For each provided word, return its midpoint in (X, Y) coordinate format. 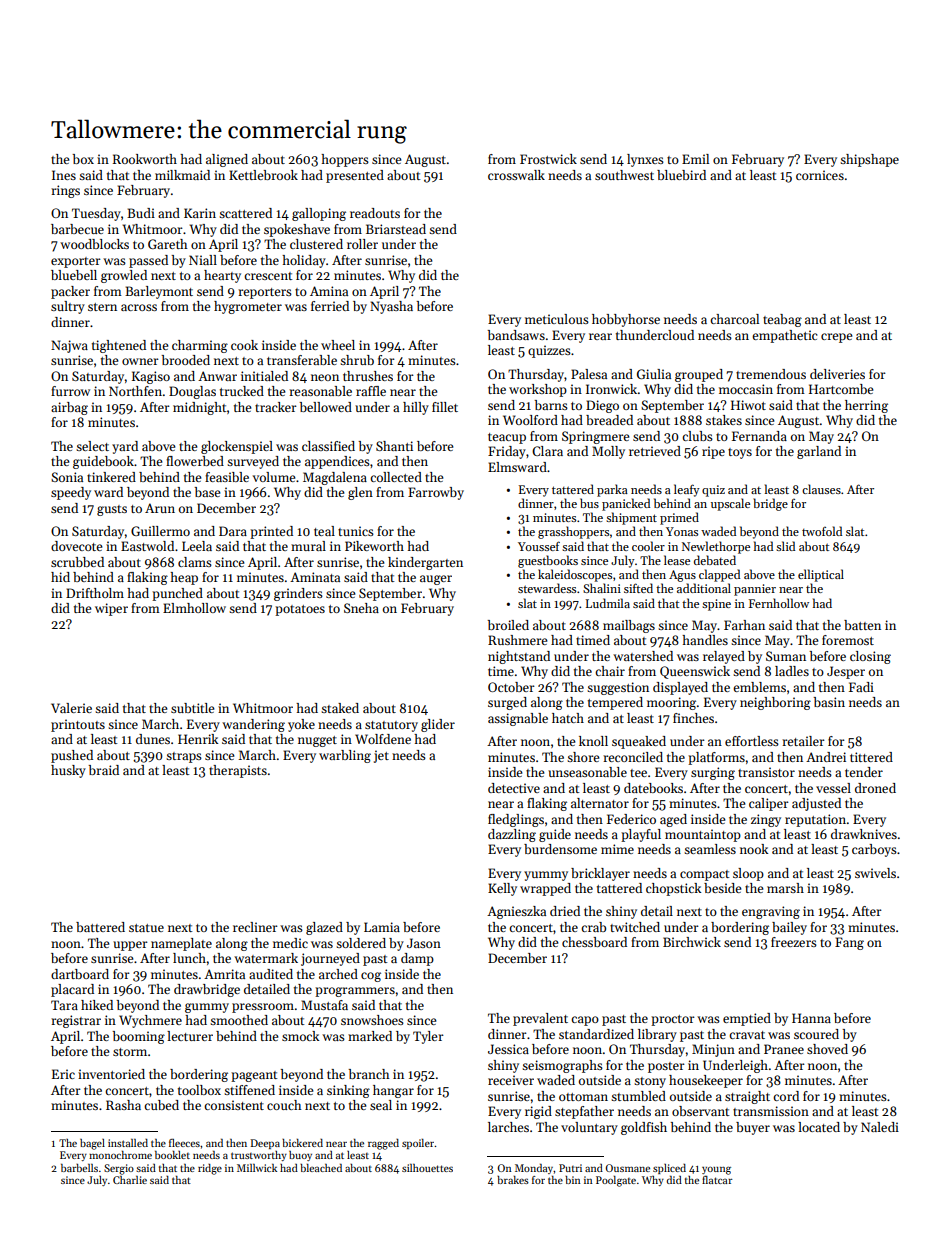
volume (274, 477)
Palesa (589, 374)
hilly (416, 408)
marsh (785, 888)
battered (100, 927)
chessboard (594, 942)
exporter (76, 262)
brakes (513, 1180)
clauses (821, 489)
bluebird (681, 175)
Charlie (130, 1180)
